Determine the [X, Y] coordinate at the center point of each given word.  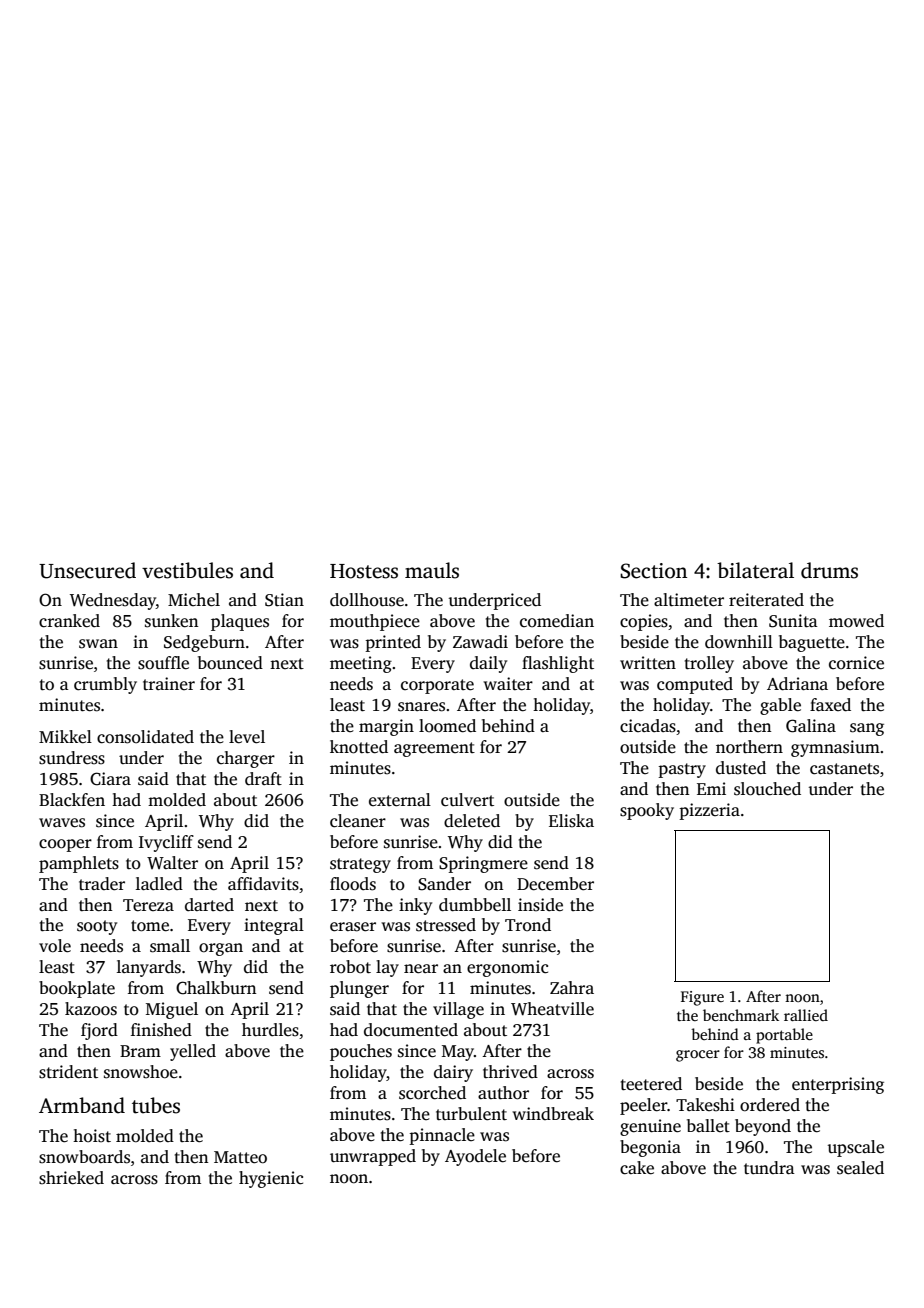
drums [829, 570]
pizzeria [709, 811]
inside [540, 905]
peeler [643, 1106]
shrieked [71, 1178]
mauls [432, 570]
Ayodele [475, 1157]
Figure [702, 998]
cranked [69, 621]
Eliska [571, 821]
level [247, 737]
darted [209, 905]
